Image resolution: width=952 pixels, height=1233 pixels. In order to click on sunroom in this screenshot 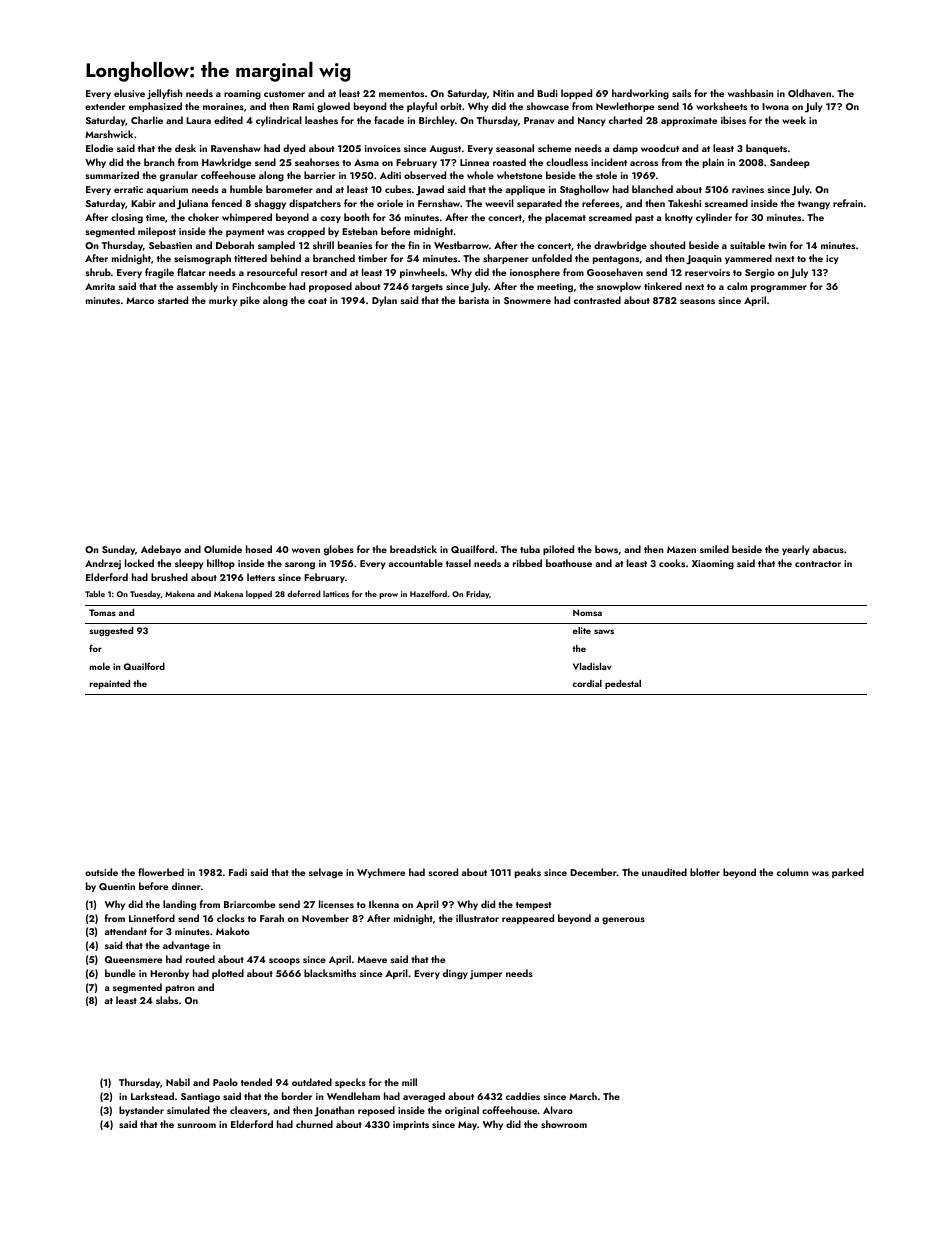, I will do `click(196, 1125)`.
